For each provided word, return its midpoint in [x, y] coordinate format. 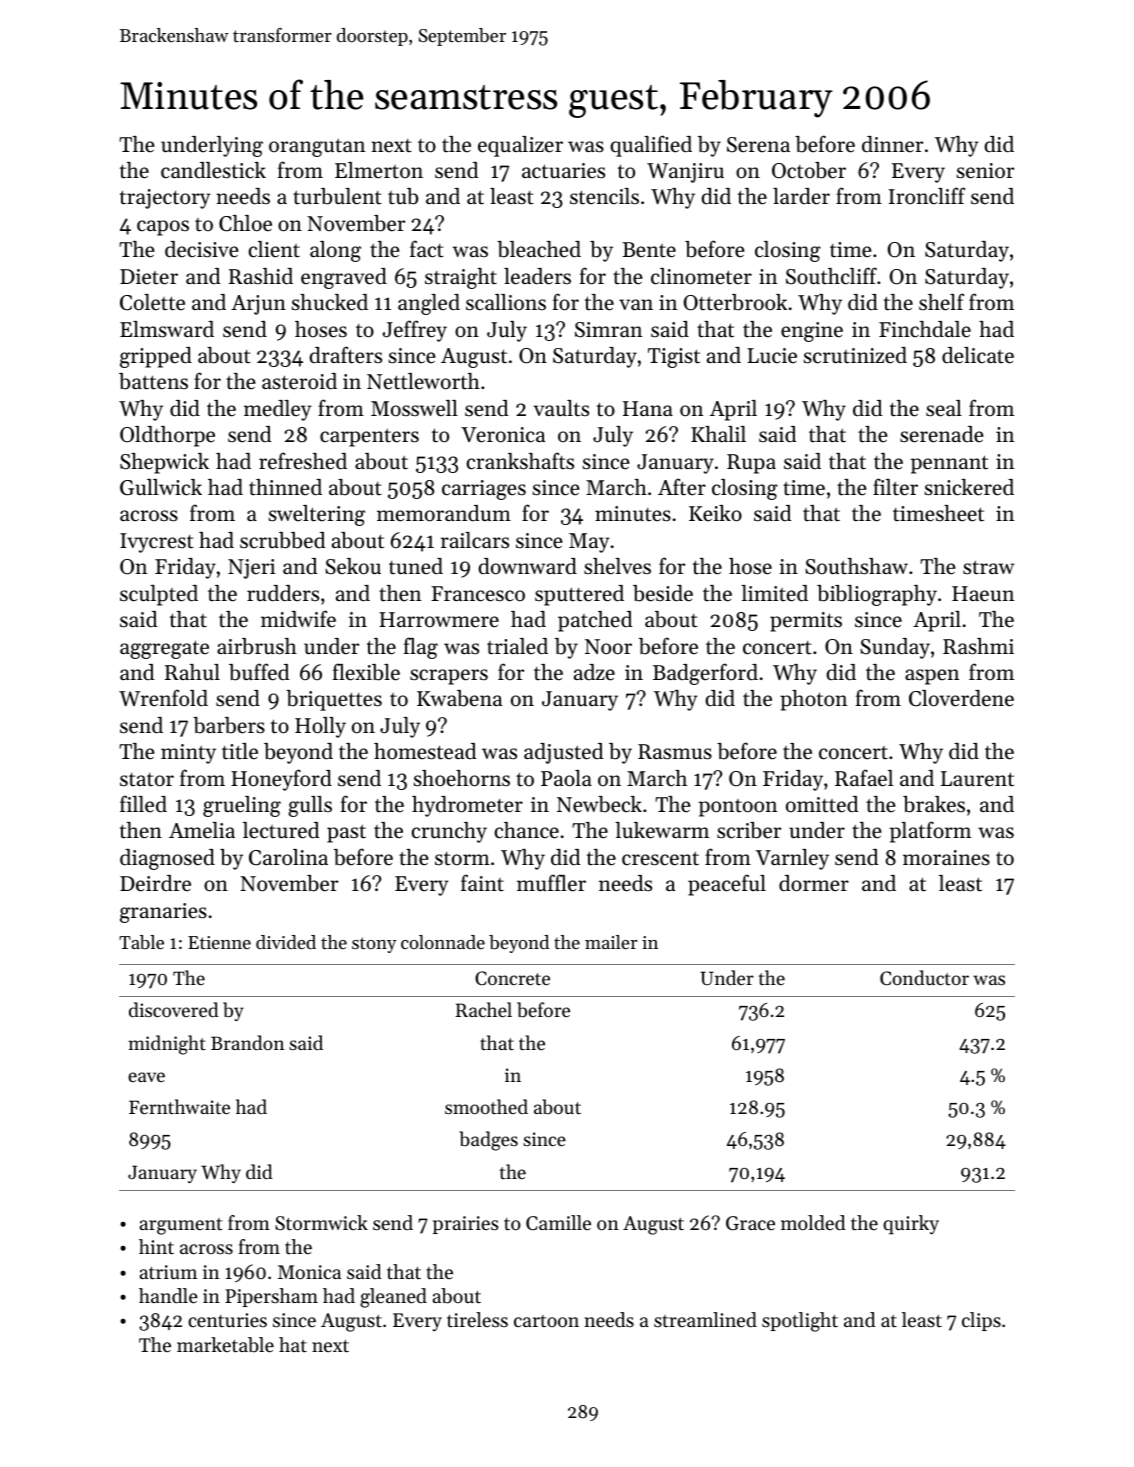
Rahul [192, 672]
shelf [941, 302]
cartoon [546, 1321]
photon [813, 700]
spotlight [800, 1322]
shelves [617, 566]
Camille [558, 1223]
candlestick [213, 170]
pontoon [738, 808]
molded [813, 1223]
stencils [604, 196]
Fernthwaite [179, 1106]
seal [944, 408]
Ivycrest [157, 543]
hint [156, 1247]
